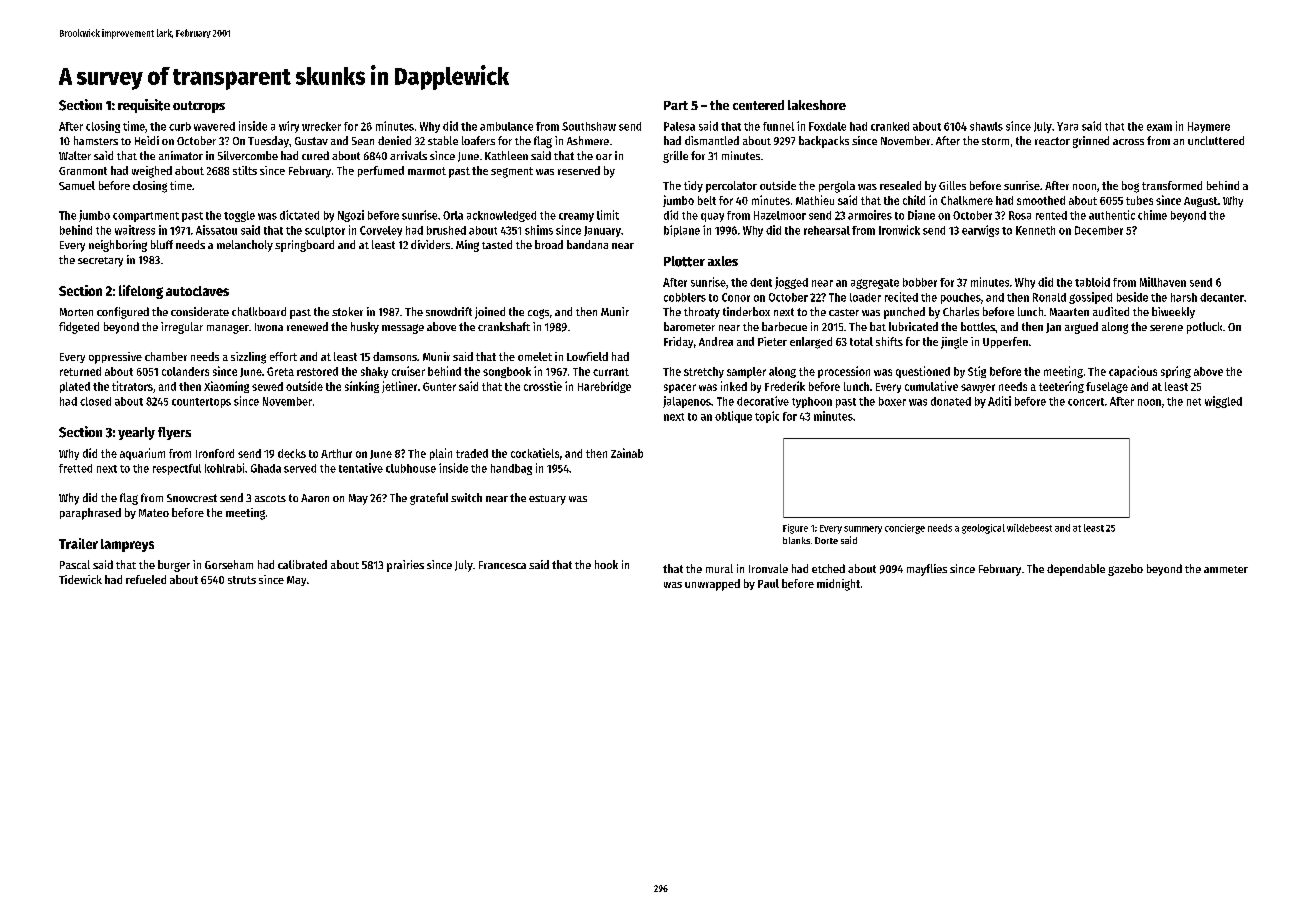  I want to click on requisite, so click(144, 106).
